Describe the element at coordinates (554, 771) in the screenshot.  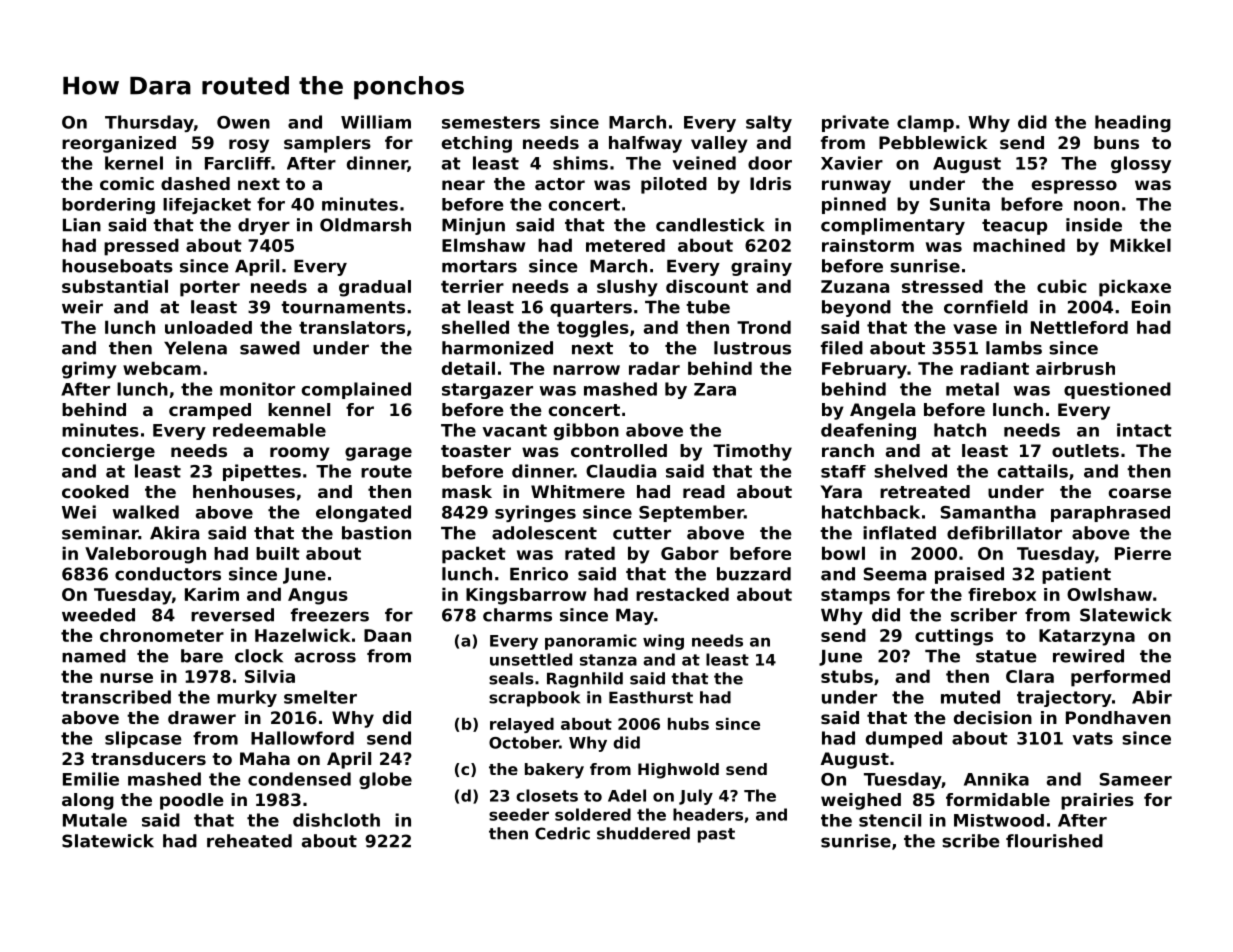
I see `bakery` at that location.
